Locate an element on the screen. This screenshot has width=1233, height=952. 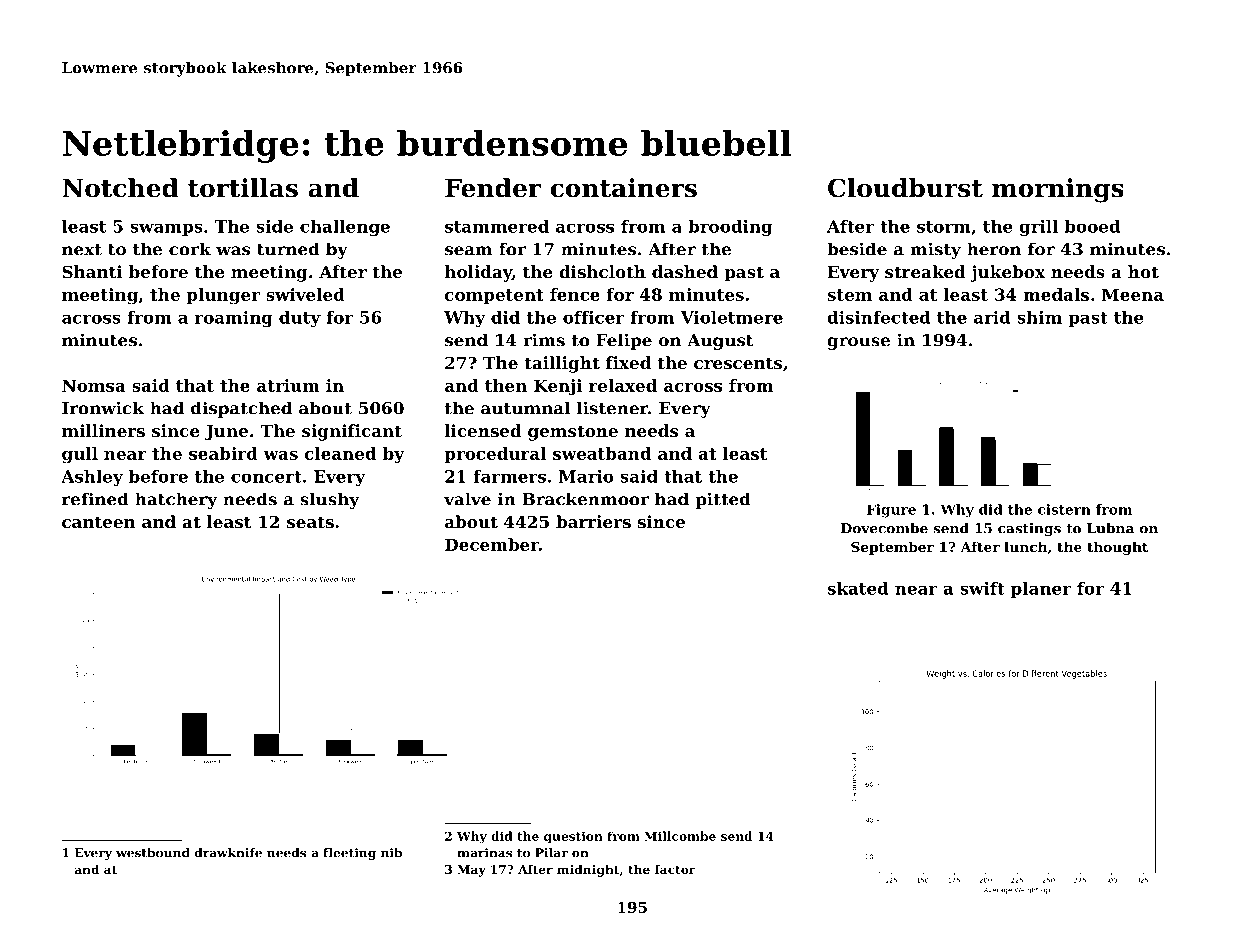
drawknife is located at coordinates (228, 853).
